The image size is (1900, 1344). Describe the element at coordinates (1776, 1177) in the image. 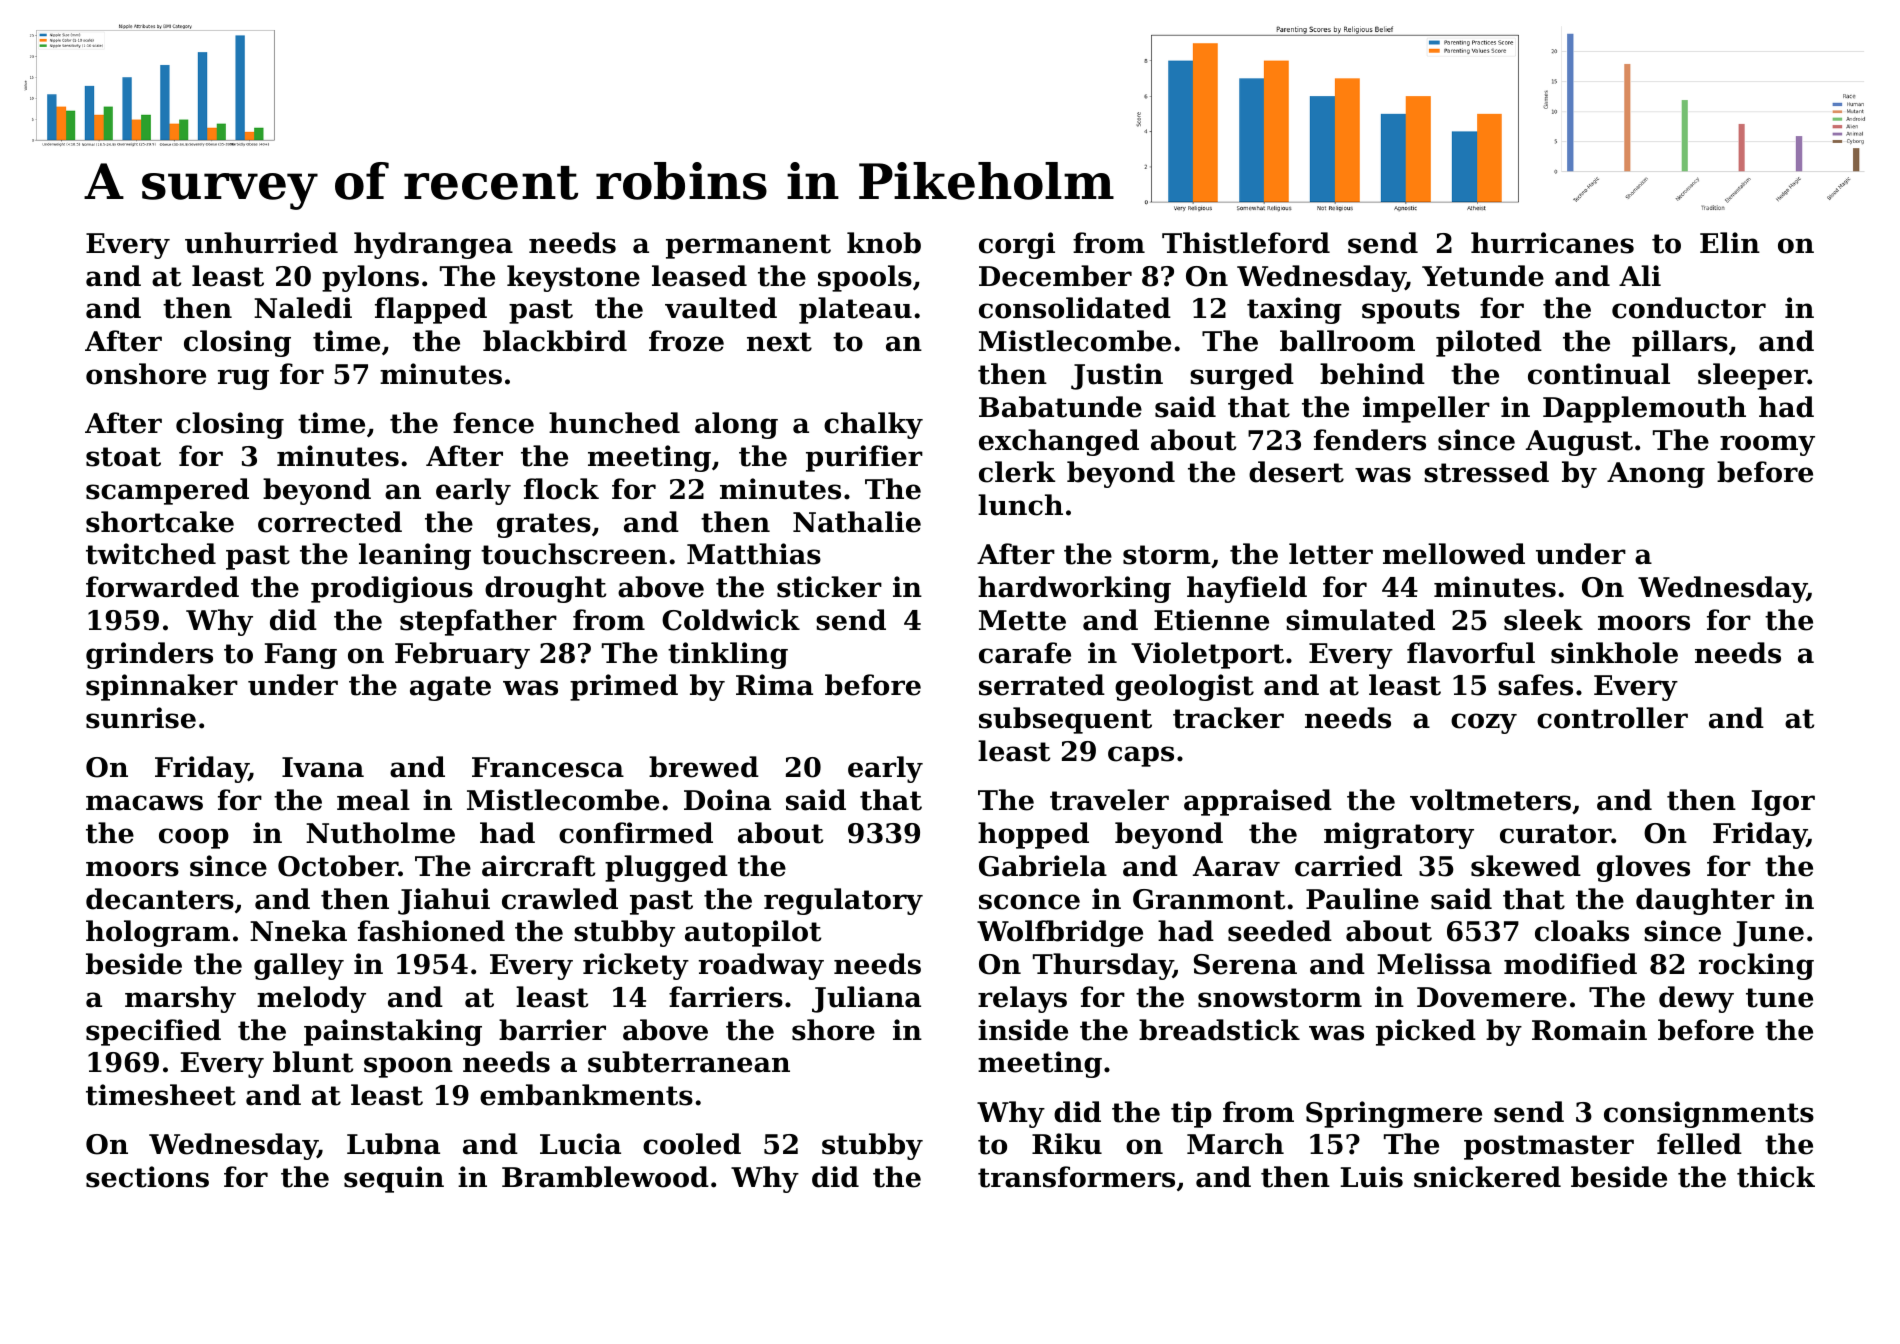

I see `thick` at that location.
